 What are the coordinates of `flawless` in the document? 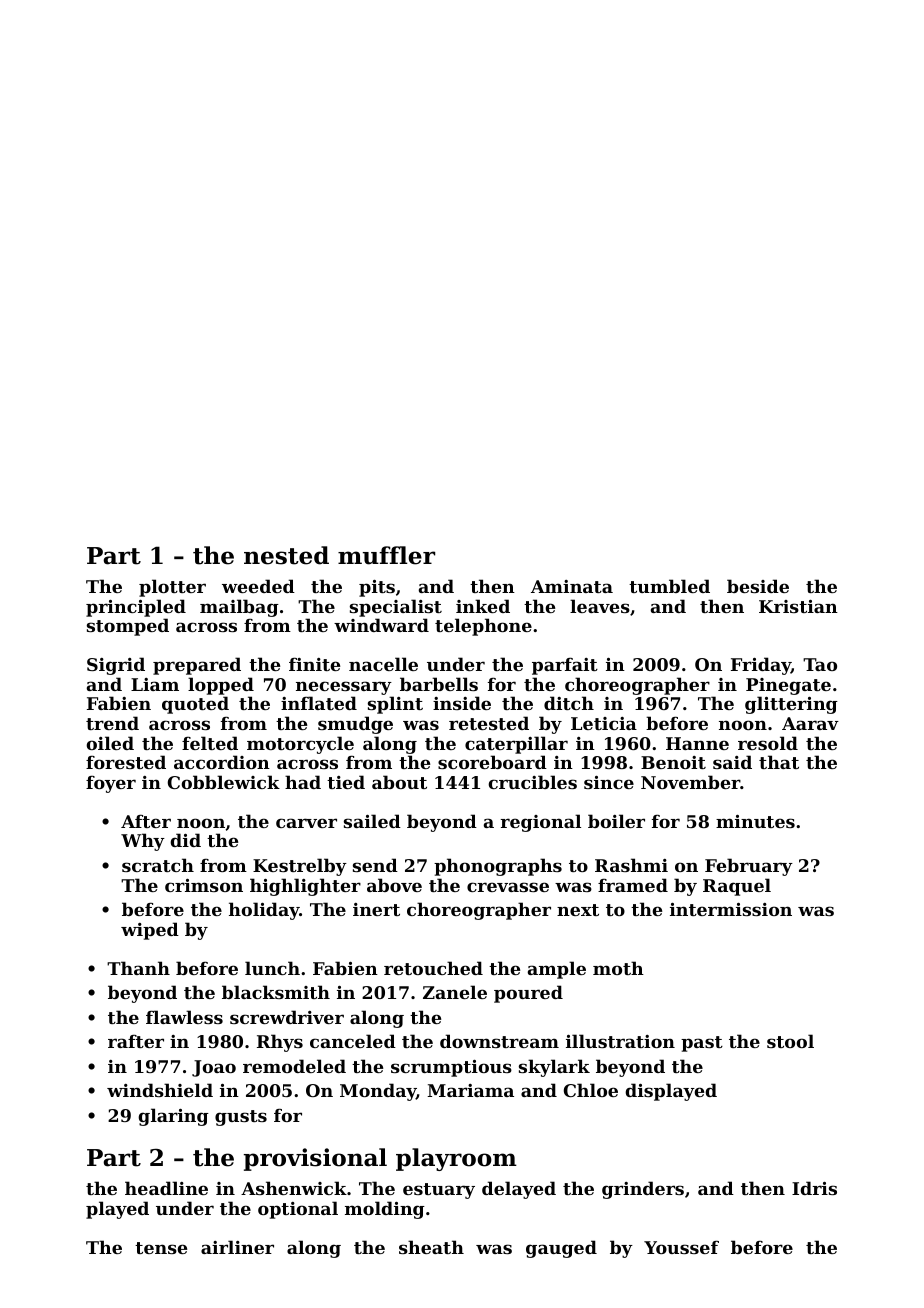 It's located at (184, 1017).
